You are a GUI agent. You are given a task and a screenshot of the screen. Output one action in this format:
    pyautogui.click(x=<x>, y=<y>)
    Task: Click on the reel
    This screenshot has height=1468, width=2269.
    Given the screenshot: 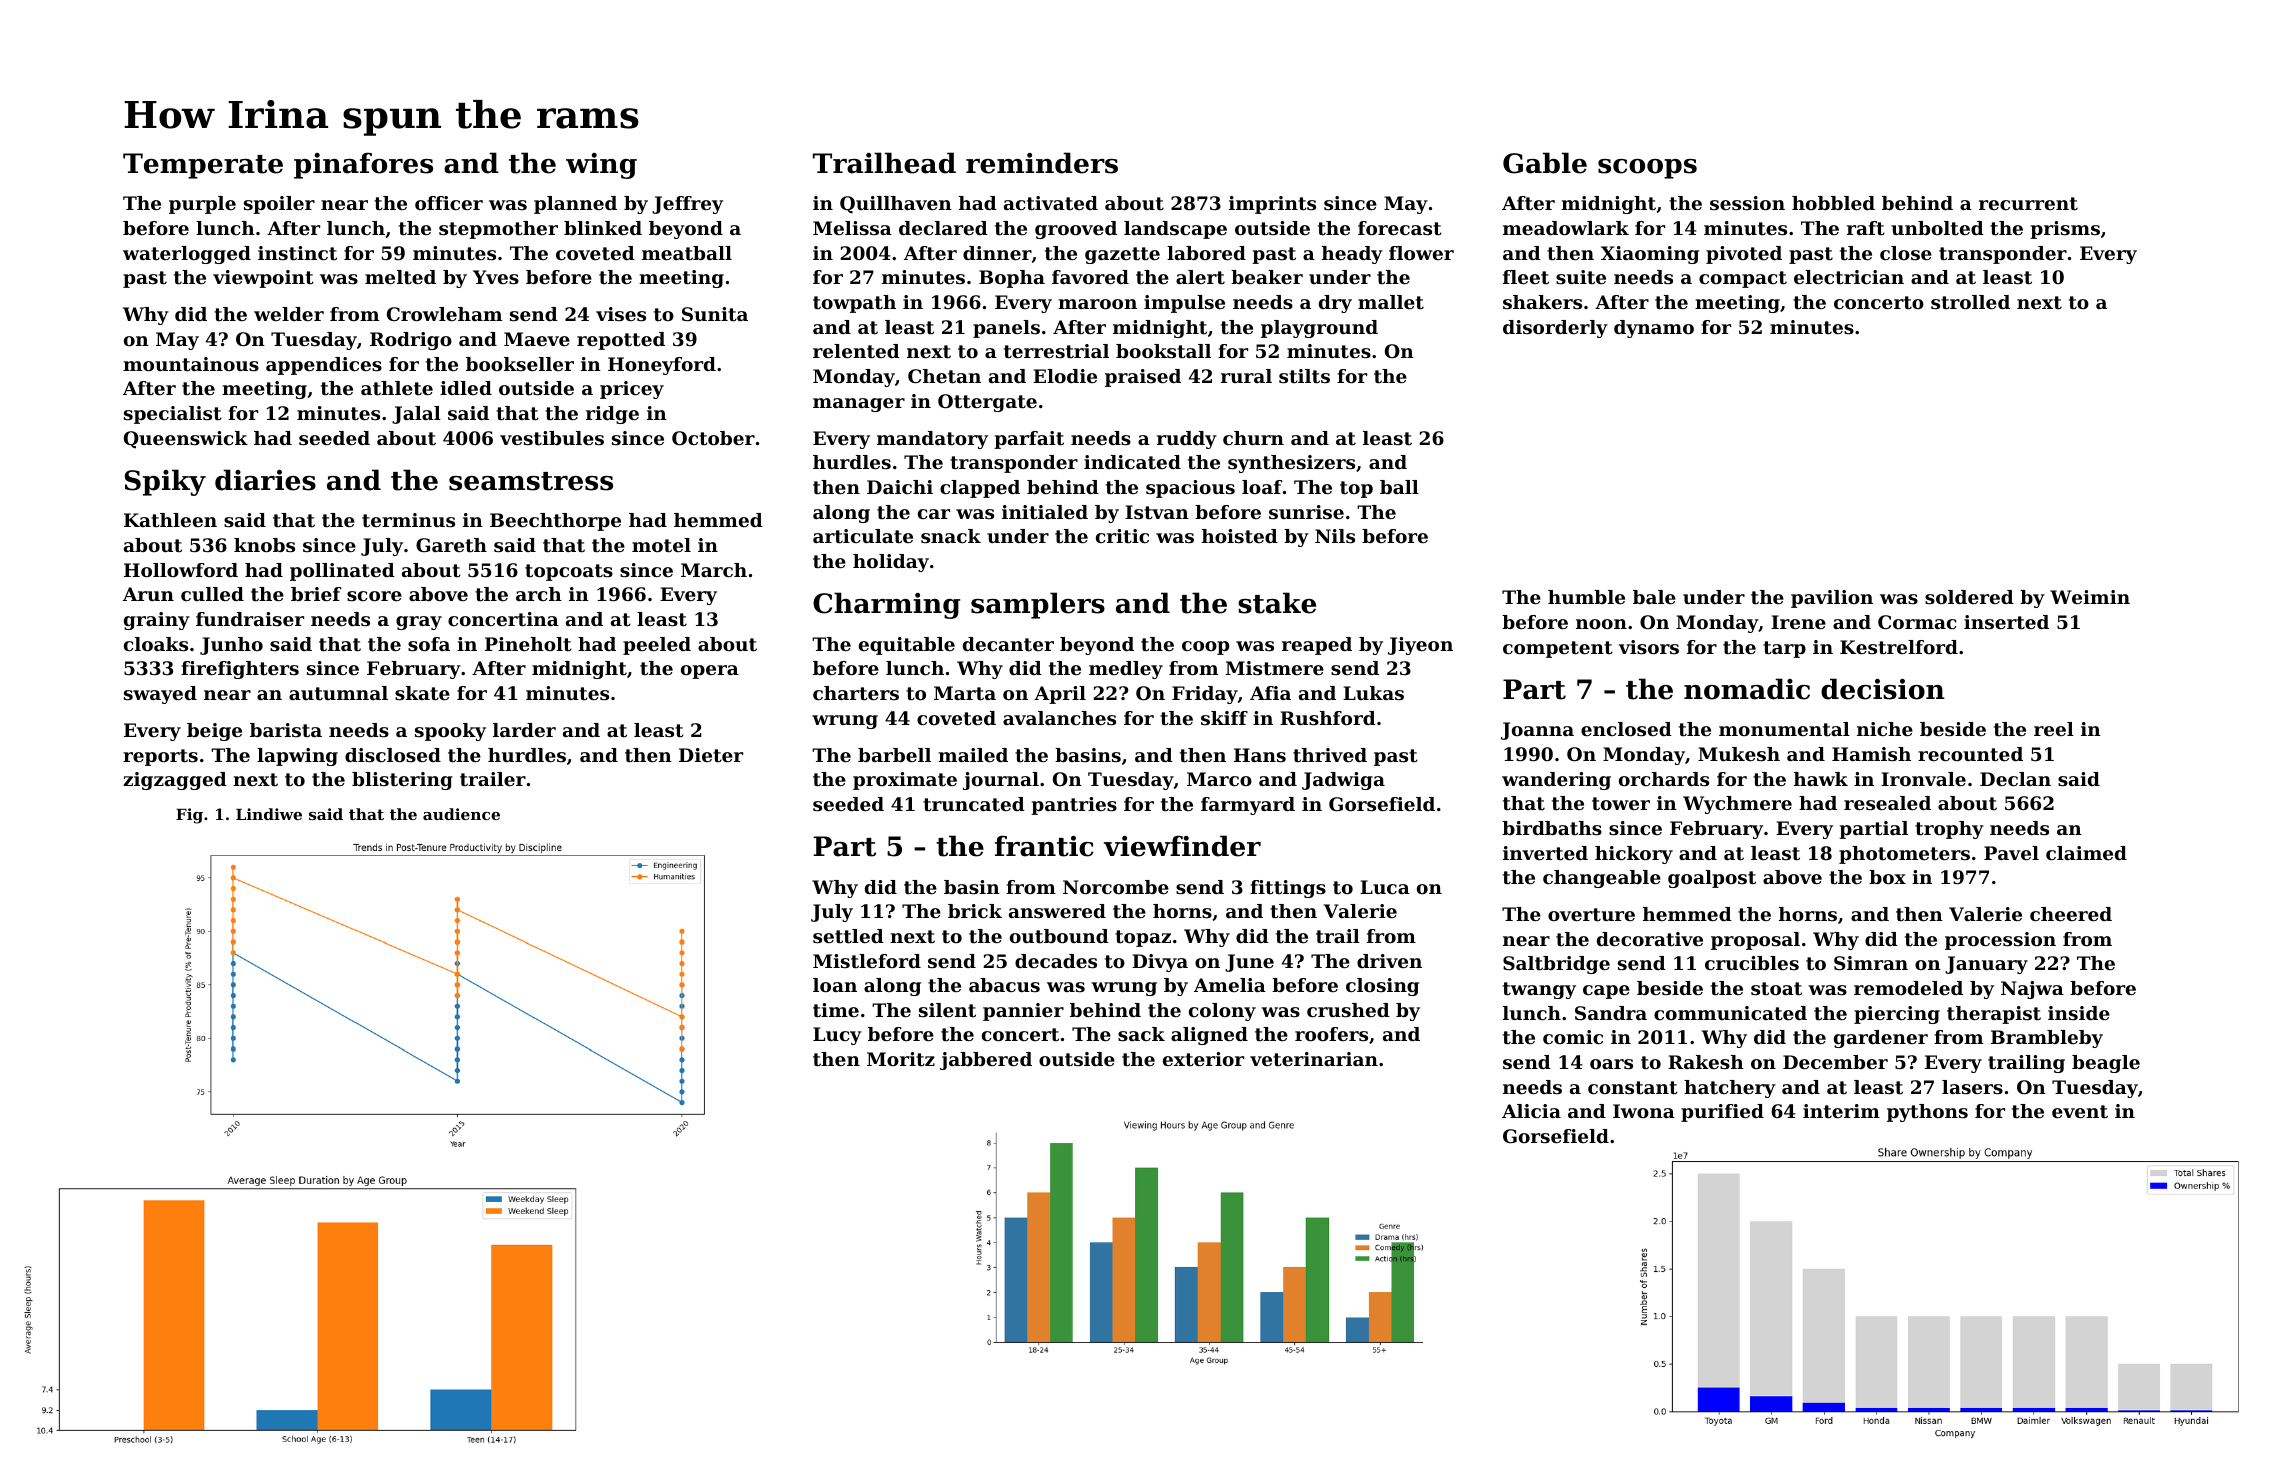 What is the action you would take?
    pyautogui.click(x=2054, y=729)
